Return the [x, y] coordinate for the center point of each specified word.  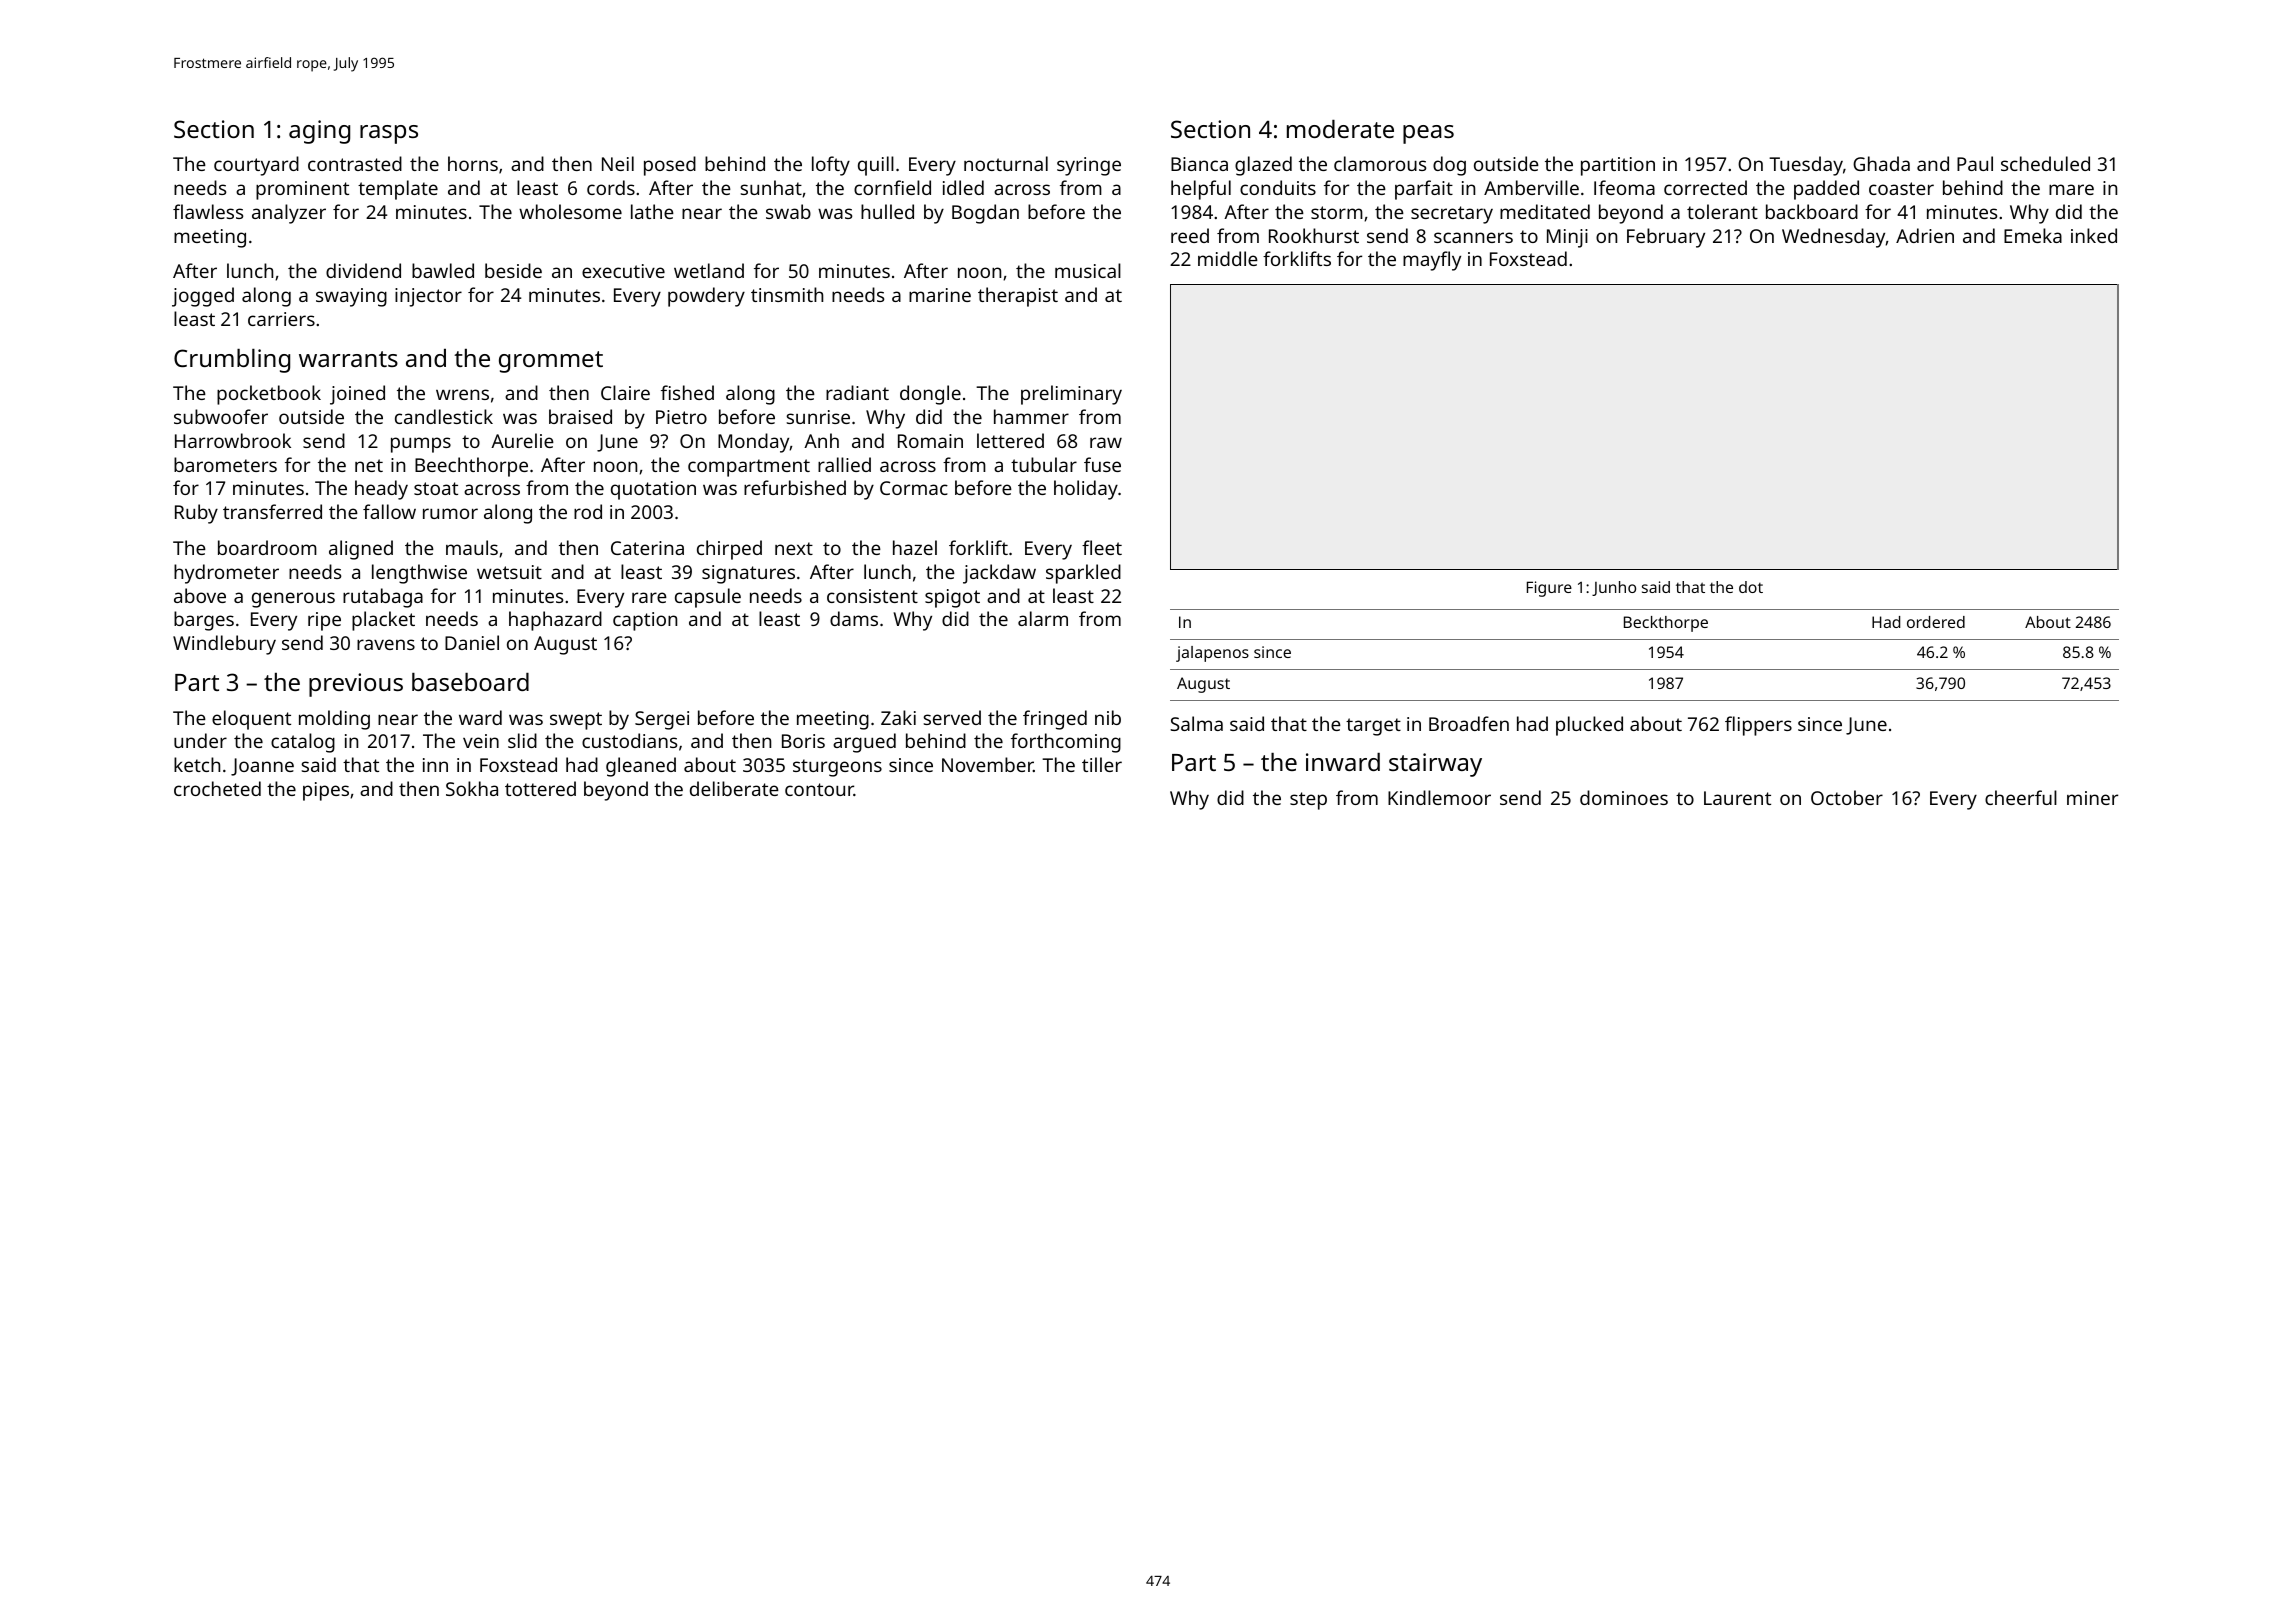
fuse [1102, 464]
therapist [1018, 297]
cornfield [892, 187]
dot [1751, 587]
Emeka [2033, 235]
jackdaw [999, 574]
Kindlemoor [1439, 797]
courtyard [256, 166]
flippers [1758, 726]
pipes [326, 791]
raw [1106, 442]
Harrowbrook [233, 440]
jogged [203, 297]
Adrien [1925, 235]
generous [293, 600]
